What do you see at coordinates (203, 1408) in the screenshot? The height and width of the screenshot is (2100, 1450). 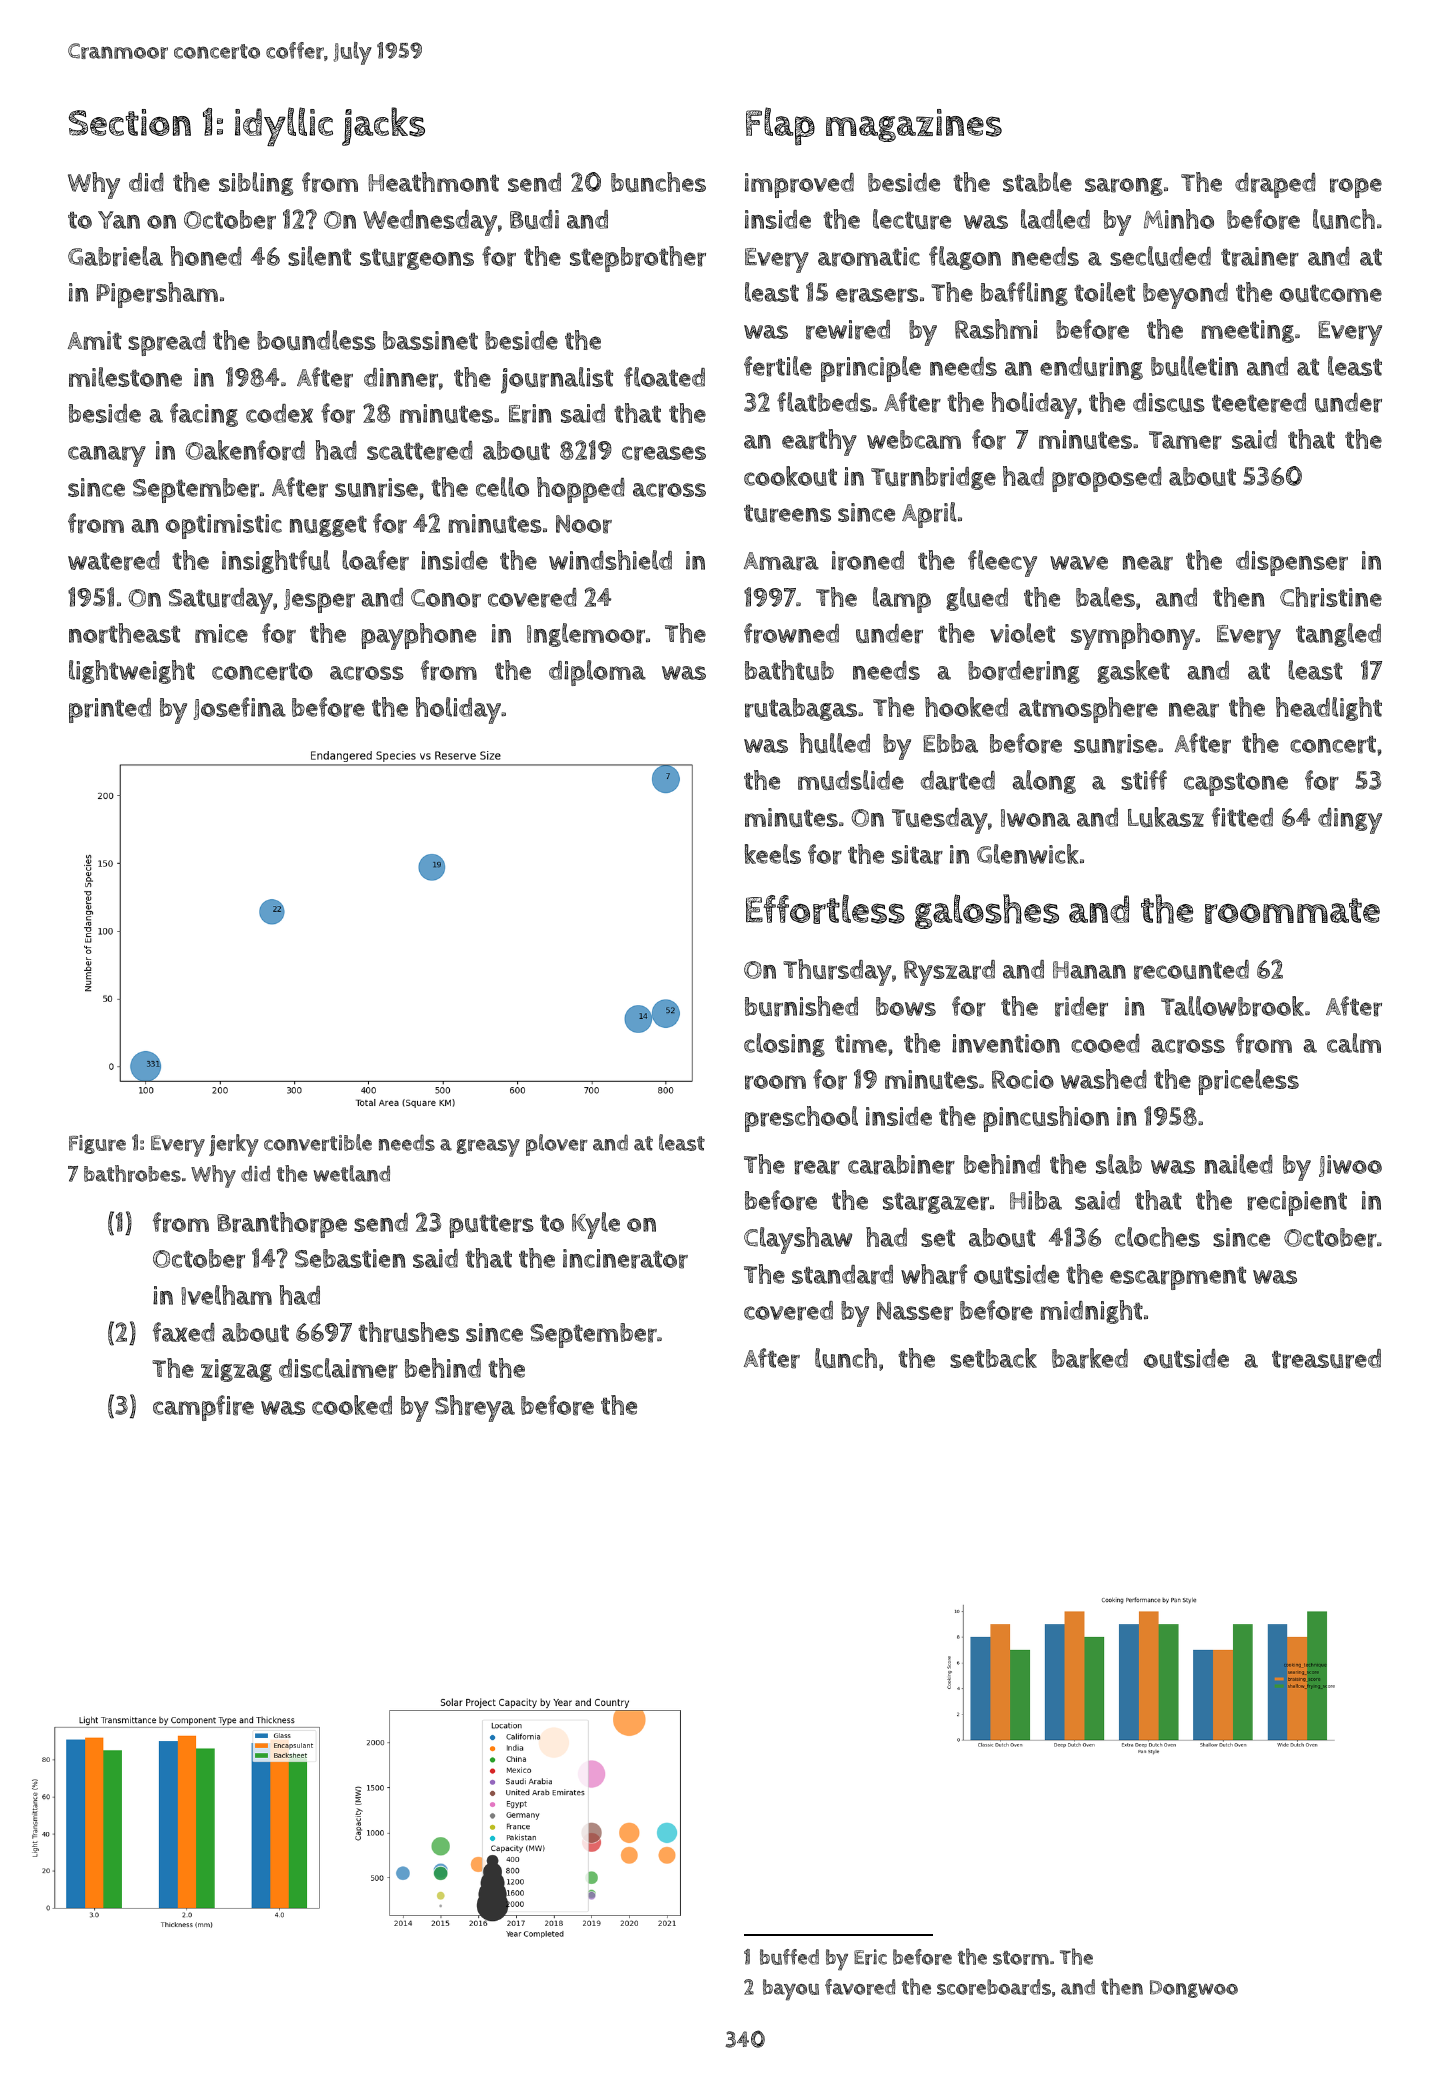 I see `campfire` at bounding box center [203, 1408].
